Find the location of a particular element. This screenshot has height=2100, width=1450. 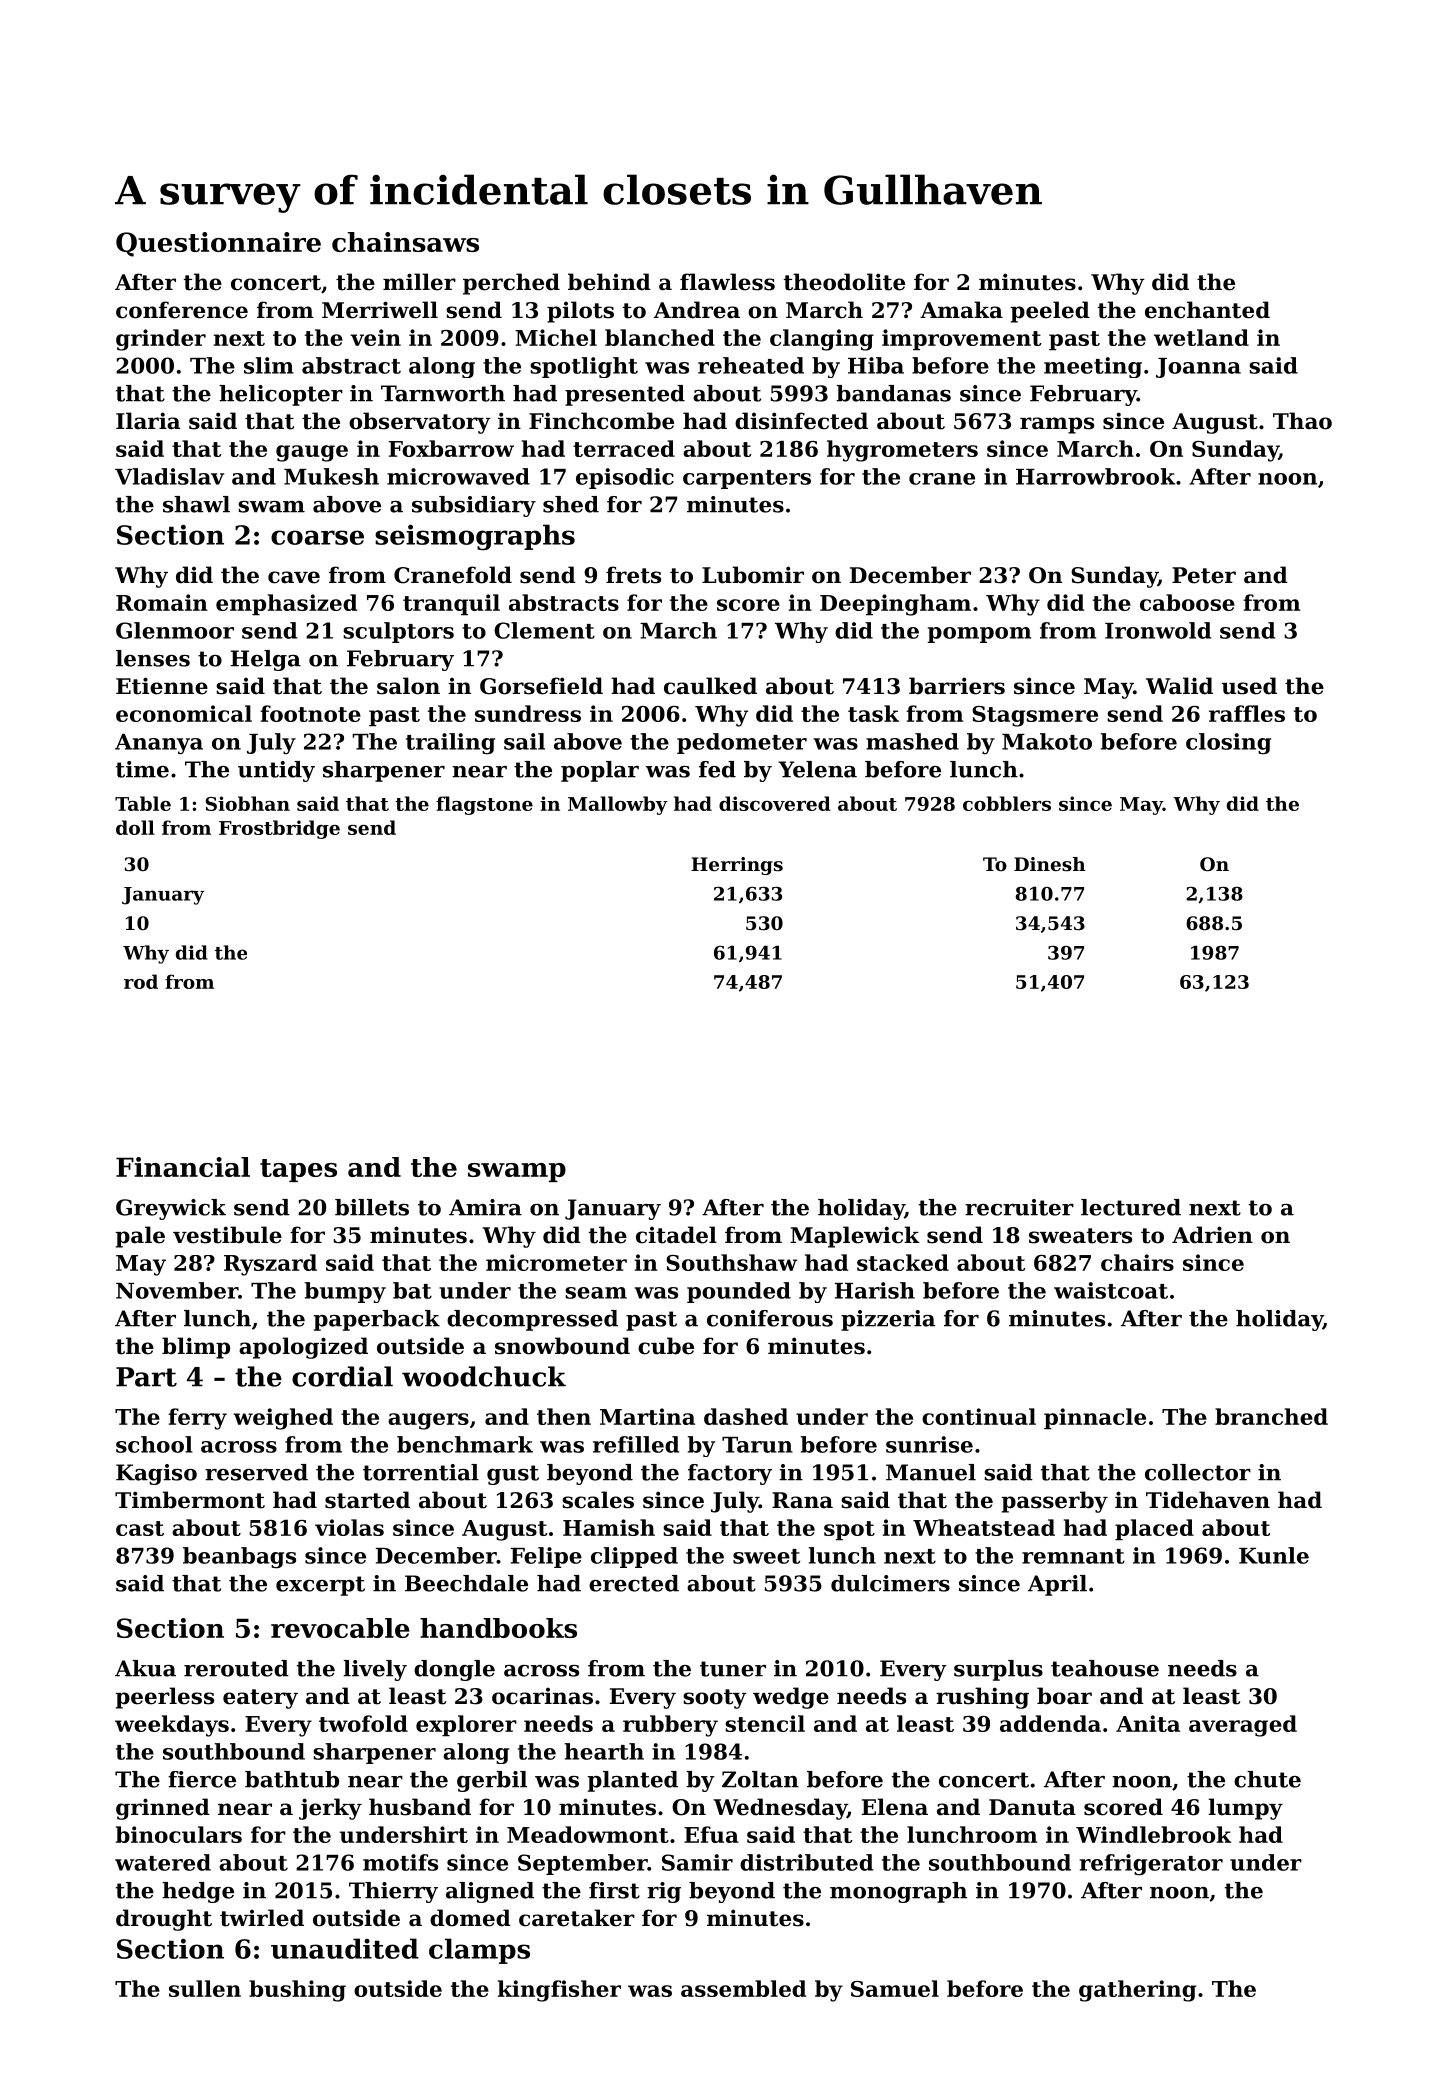

tranquil is located at coordinates (451, 604).
